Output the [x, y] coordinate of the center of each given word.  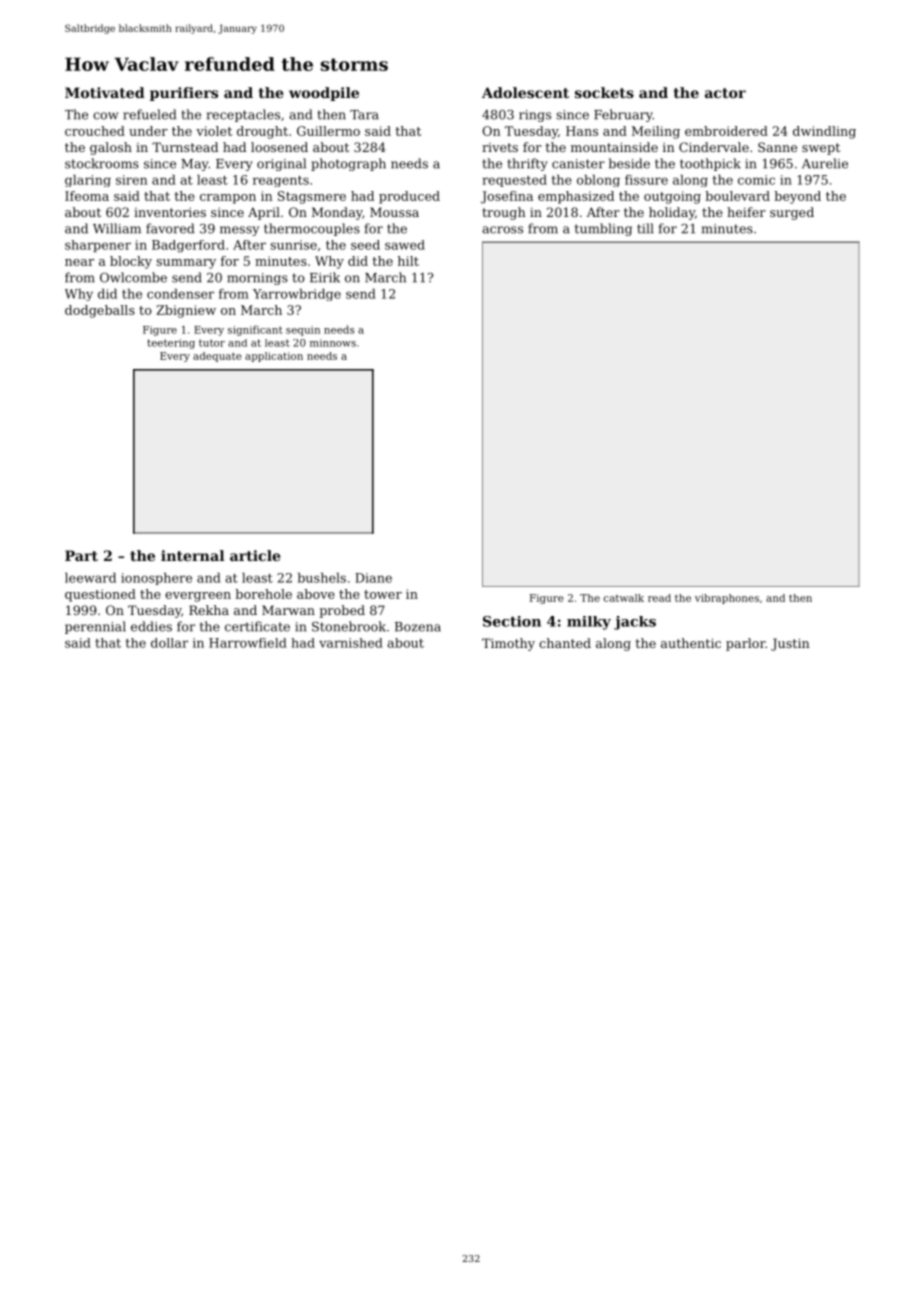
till [645, 228]
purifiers [184, 94]
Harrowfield [248, 643]
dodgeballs [100, 311]
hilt [408, 261]
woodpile [324, 94]
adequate [217, 357]
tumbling [603, 229]
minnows [333, 343]
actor [725, 93]
